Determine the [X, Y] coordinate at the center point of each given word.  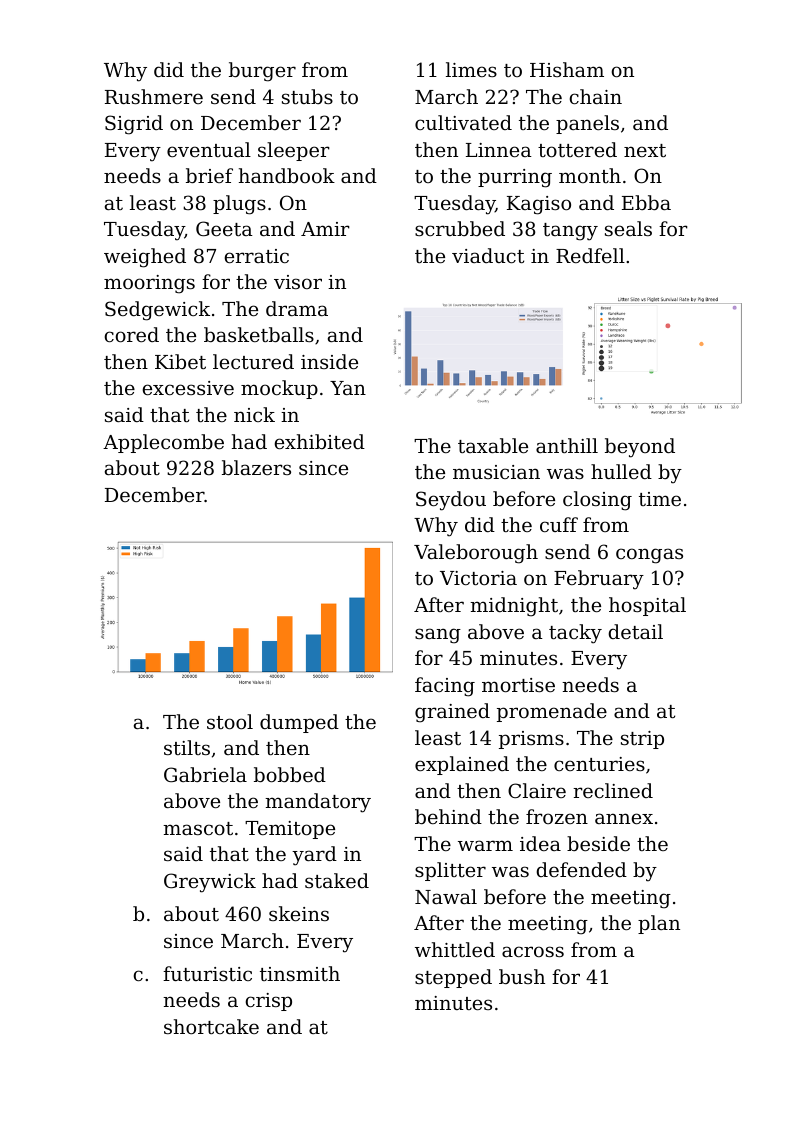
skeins [299, 913]
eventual [209, 149]
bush [522, 976]
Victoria [478, 578]
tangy [570, 232]
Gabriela [205, 774]
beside [598, 843]
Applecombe [163, 443]
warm [485, 845]
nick [254, 414]
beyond [640, 448]
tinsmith [300, 973]
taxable [493, 445]
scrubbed [460, 228]
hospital [647, 606]
